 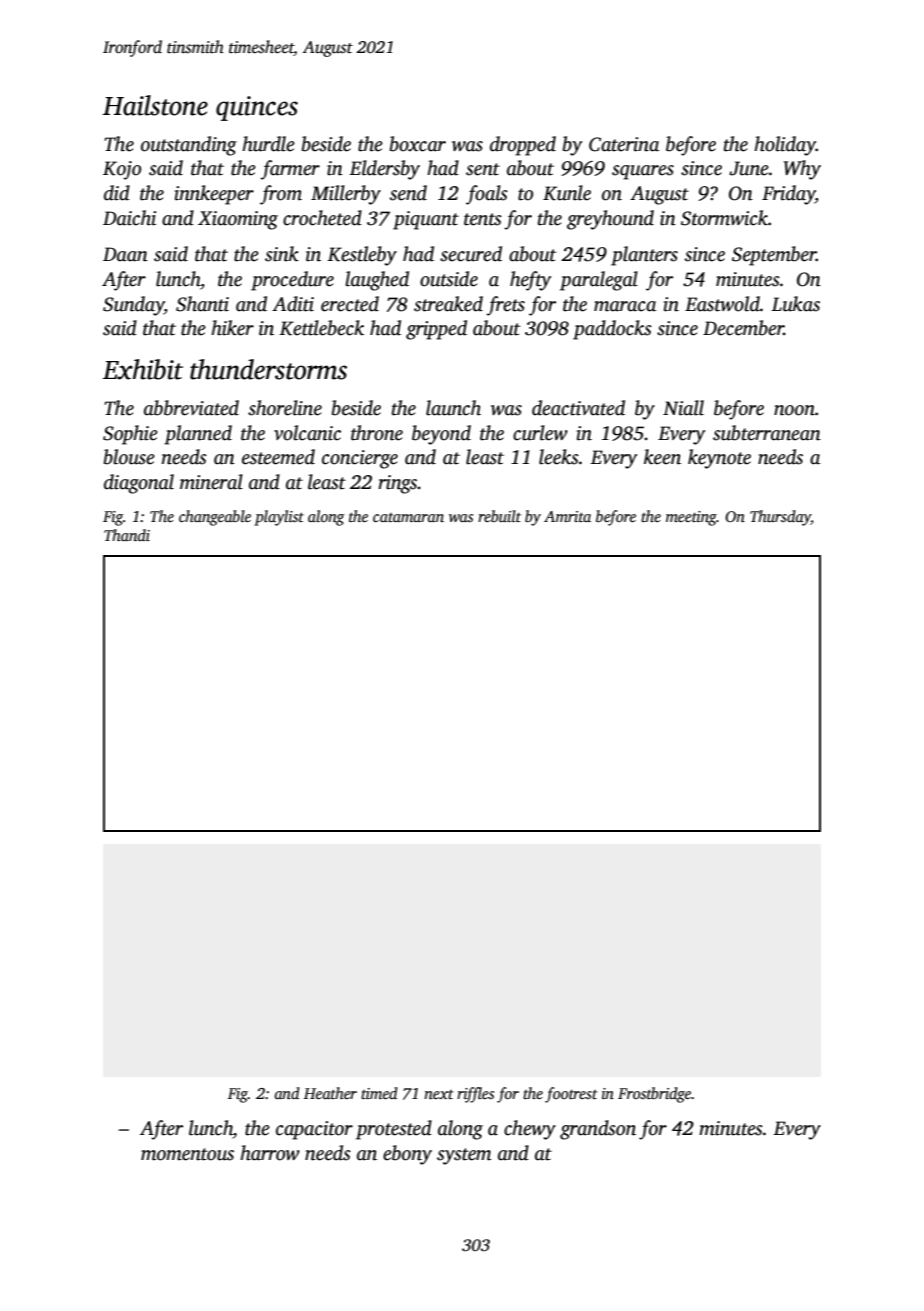 I want to click on next, so click(x=439, y=1094).
